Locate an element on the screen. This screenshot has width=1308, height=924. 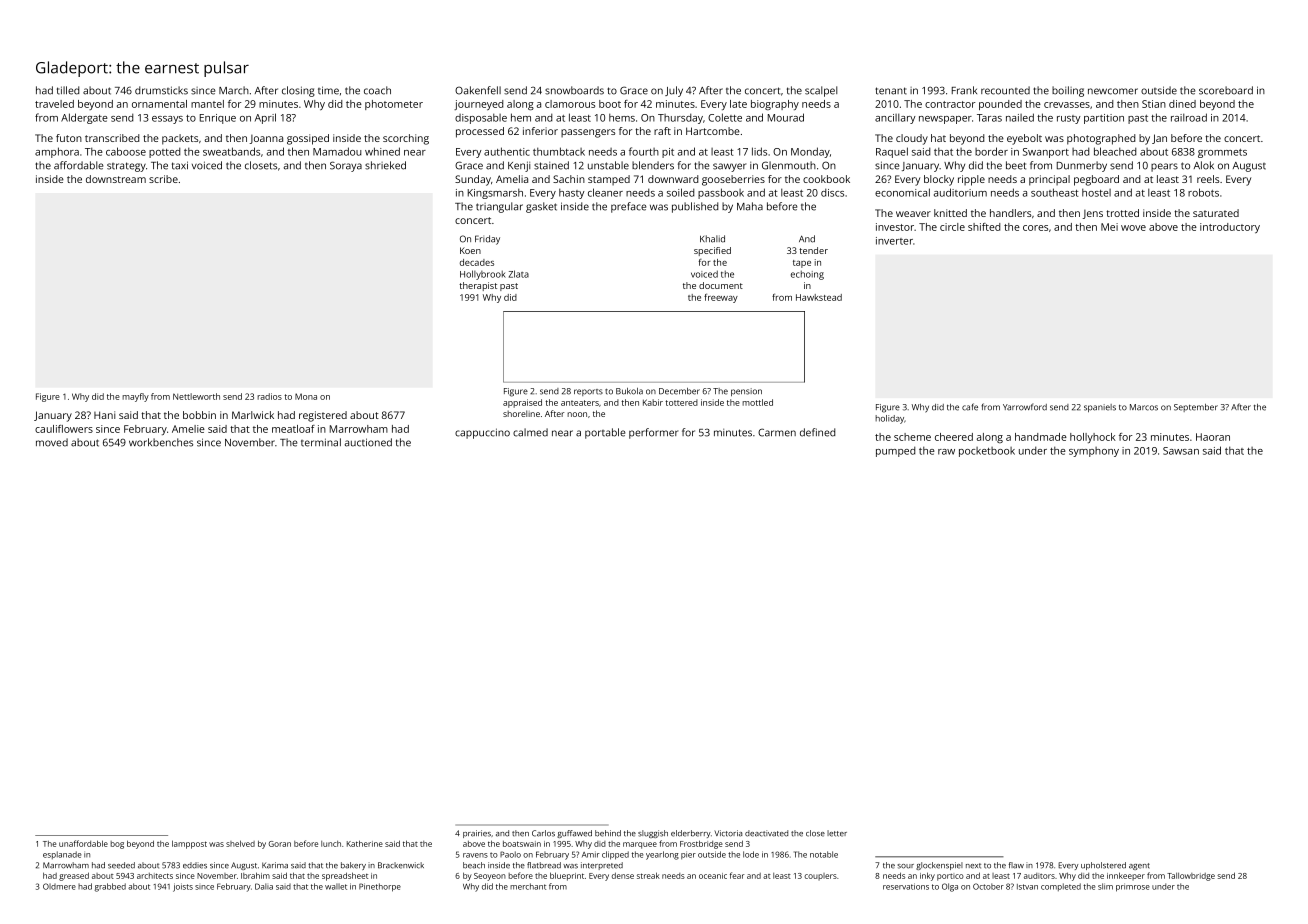
raw is located at coordinates (946, 452).
